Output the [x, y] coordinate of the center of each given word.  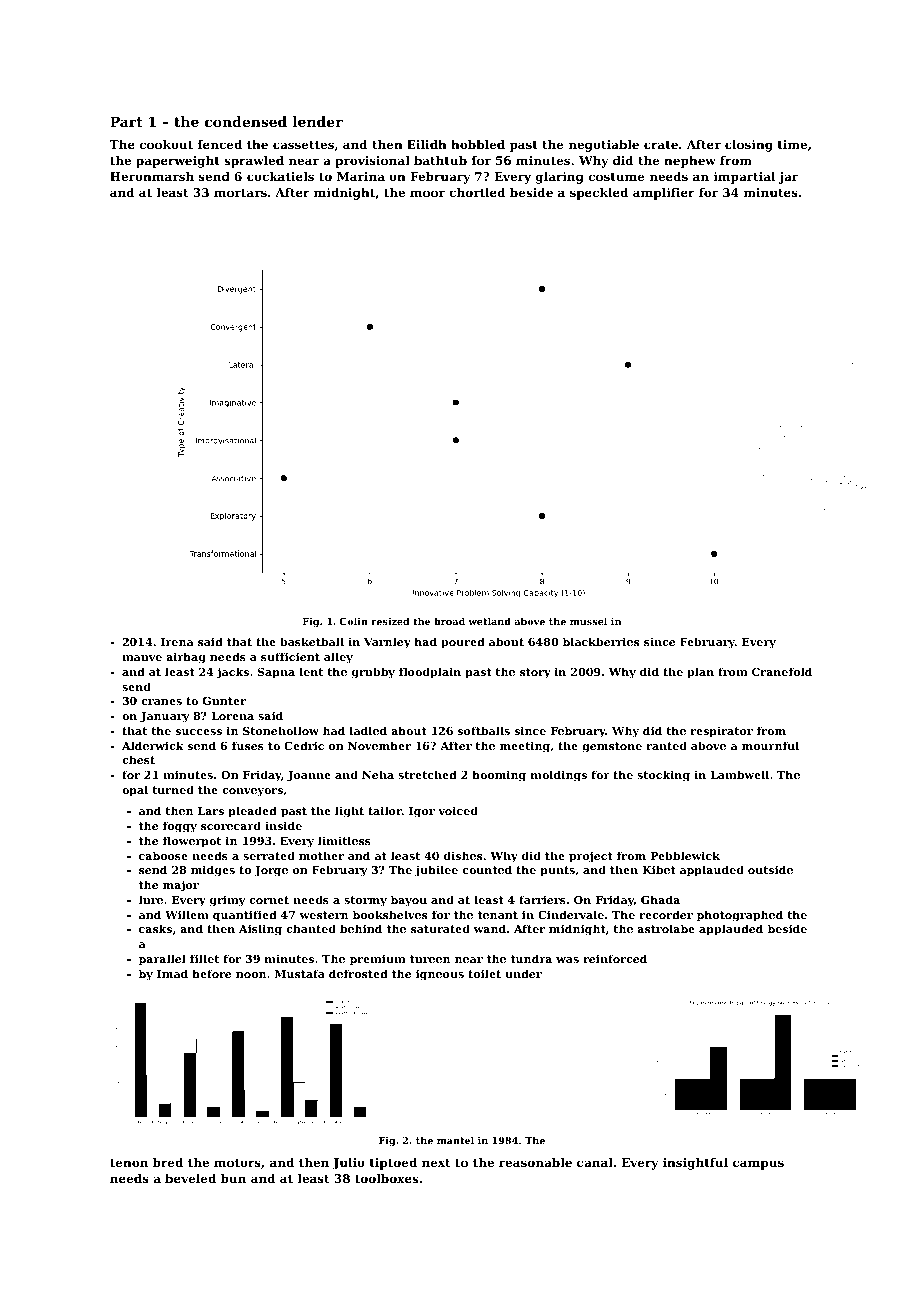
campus [758, 1165]
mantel [455, 1140]
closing [749, 146]
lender [318, 121]
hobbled [478, 144]
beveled [190, 1178]
